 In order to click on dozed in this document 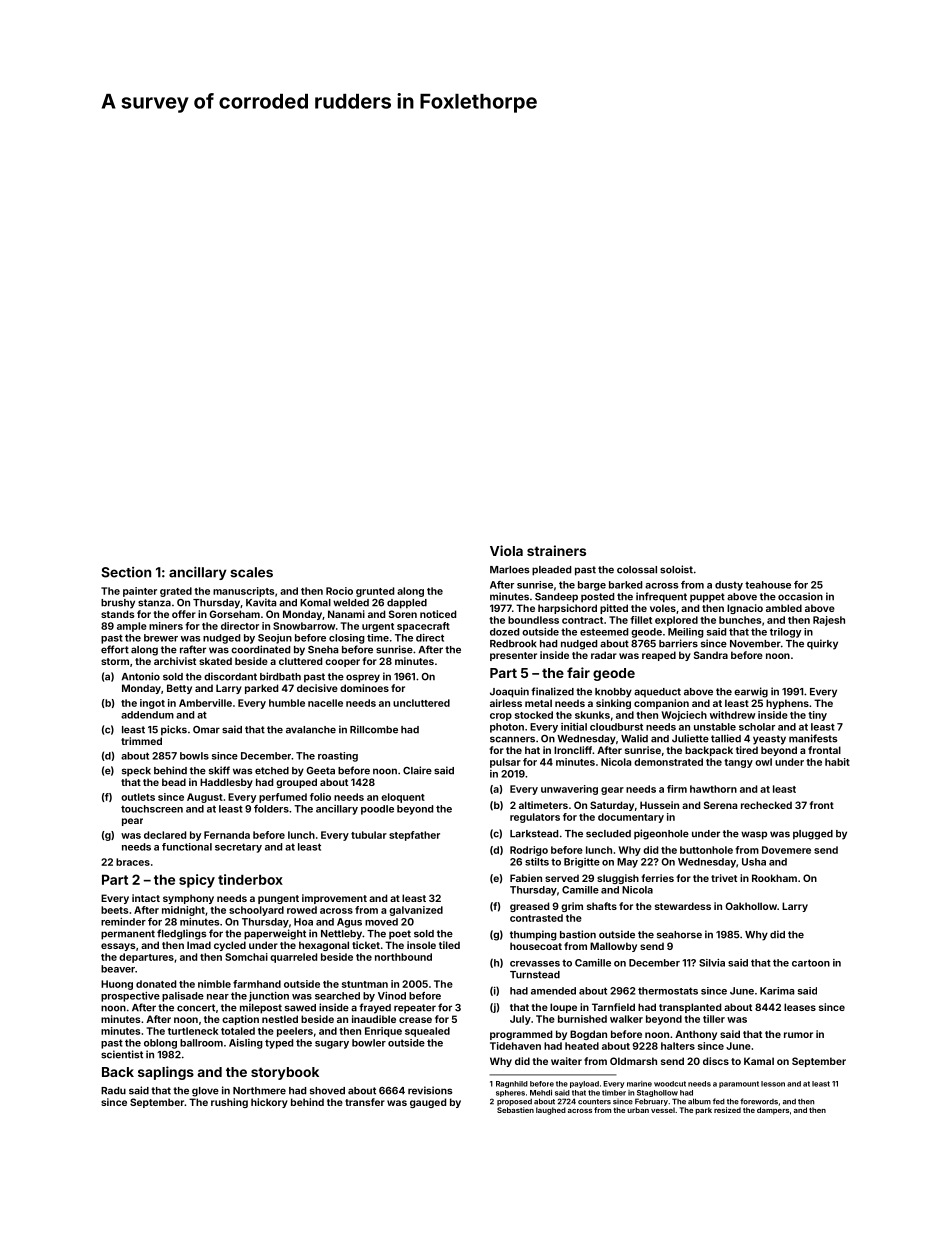, I will do `click(504, 632)`.
